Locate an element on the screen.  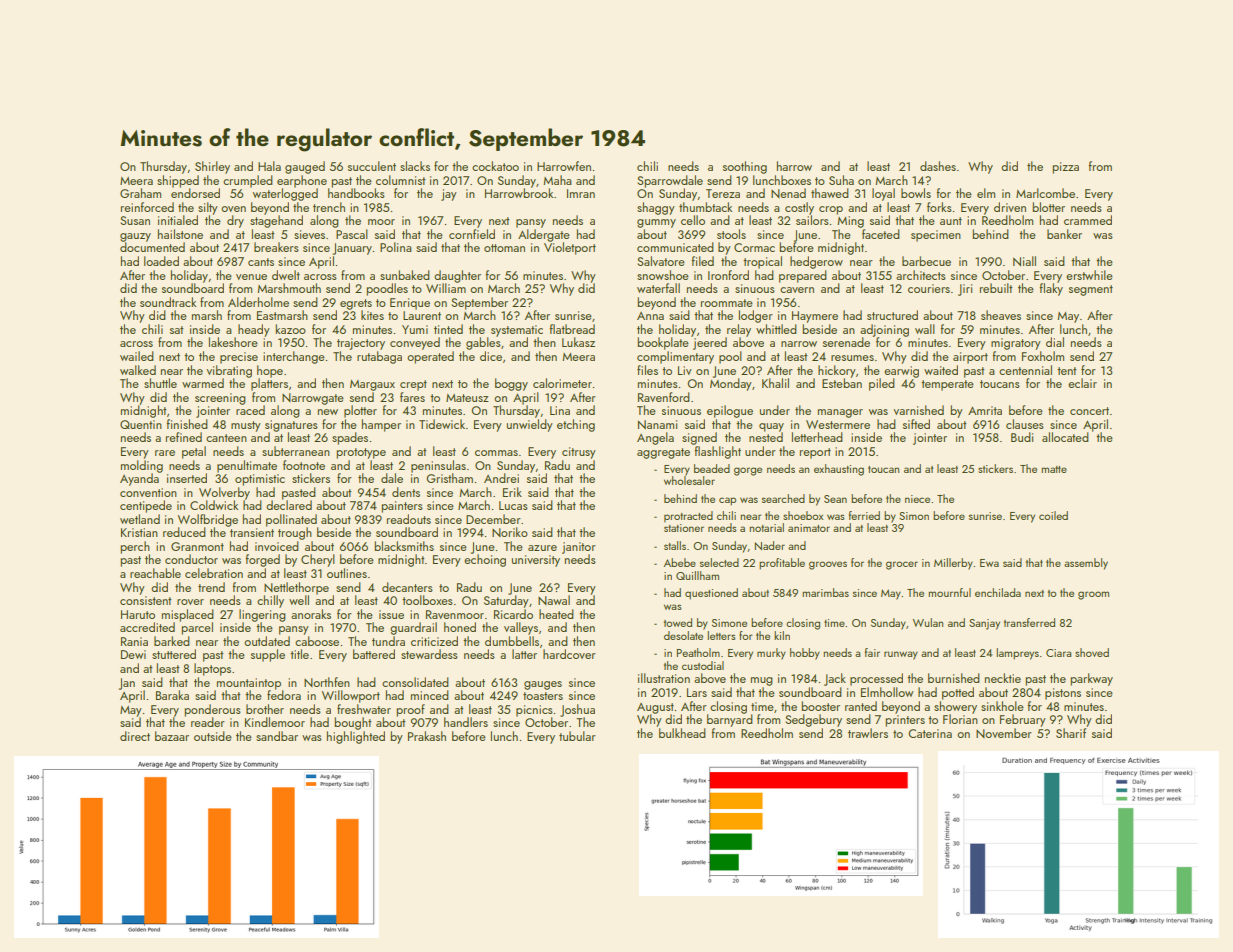
tubular is located at coordinates (577, 736).
